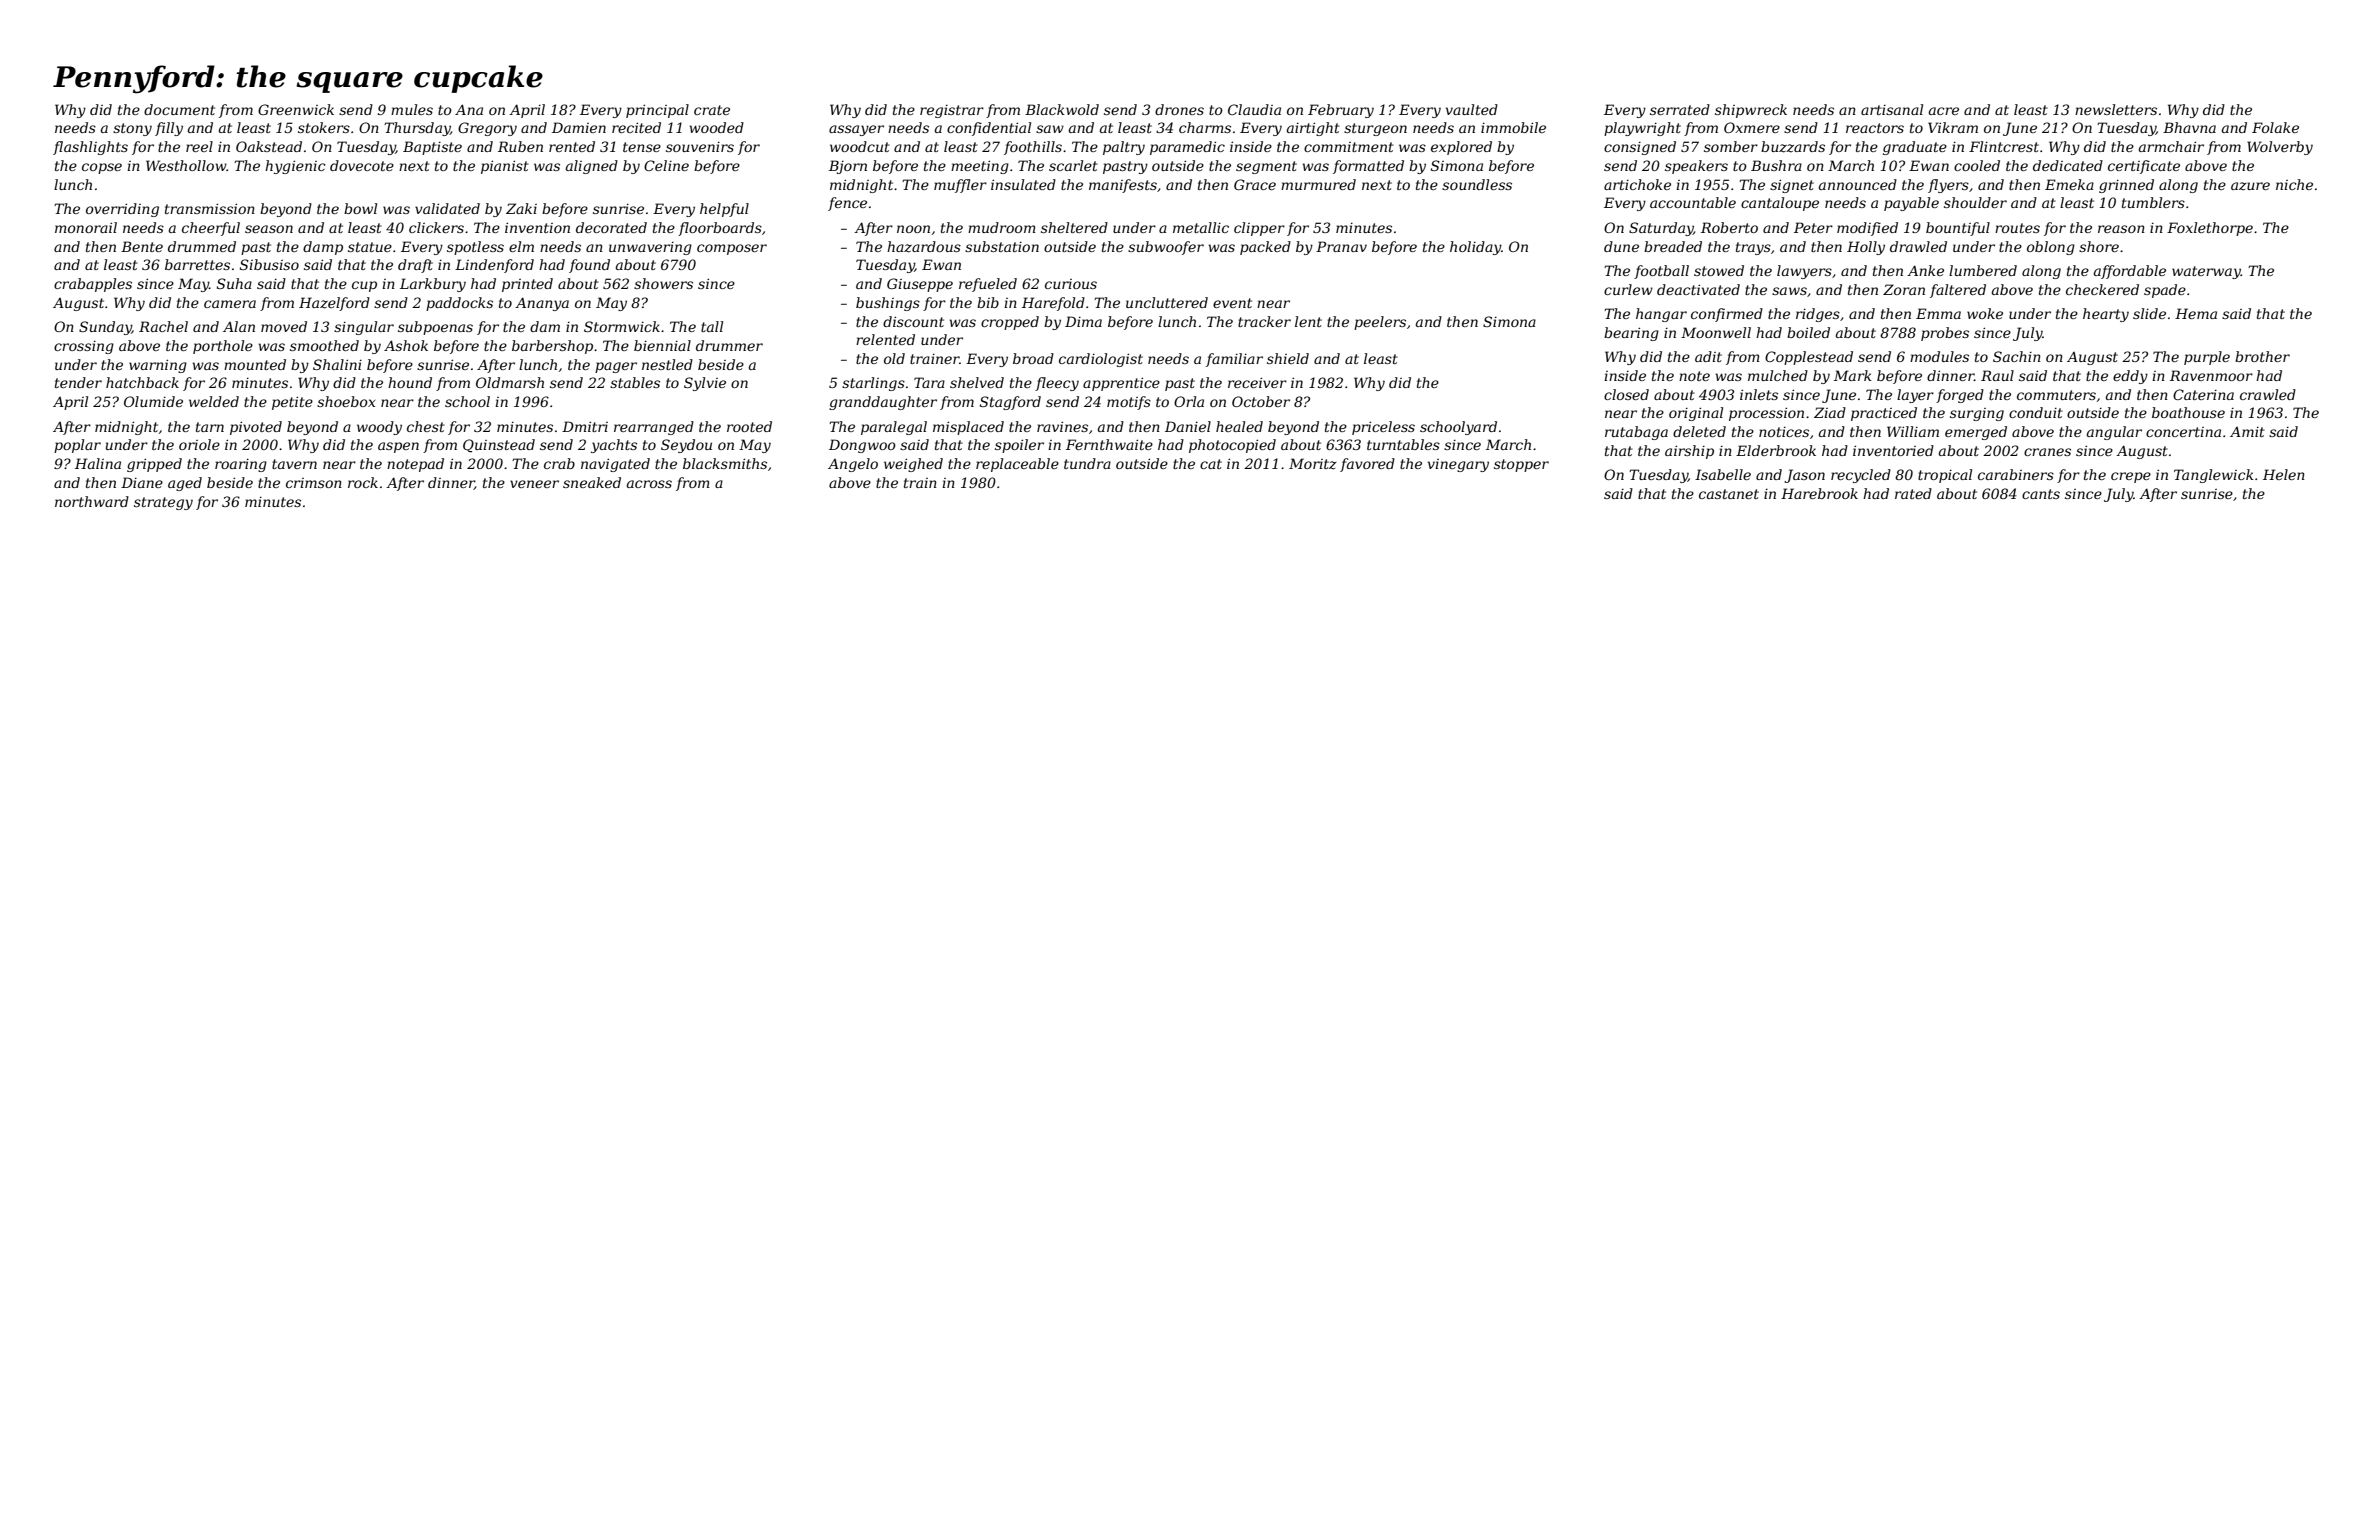 The height and width of the document is (1540, 2380). I want to click on vinegary, so click(1458, 465).
